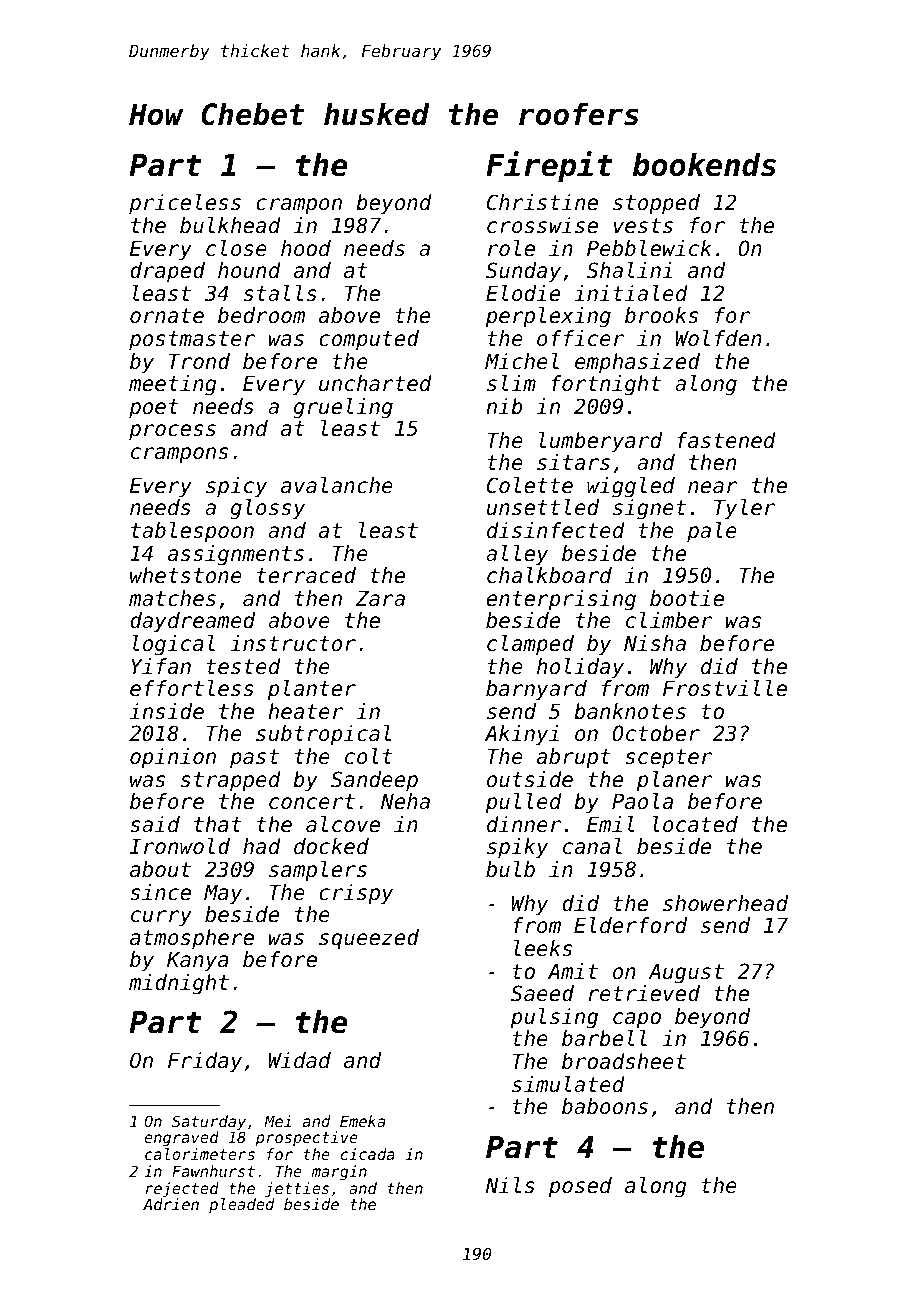 This screenshot has width=924, height=1311. I want to click on climber, so click(669, 620).
